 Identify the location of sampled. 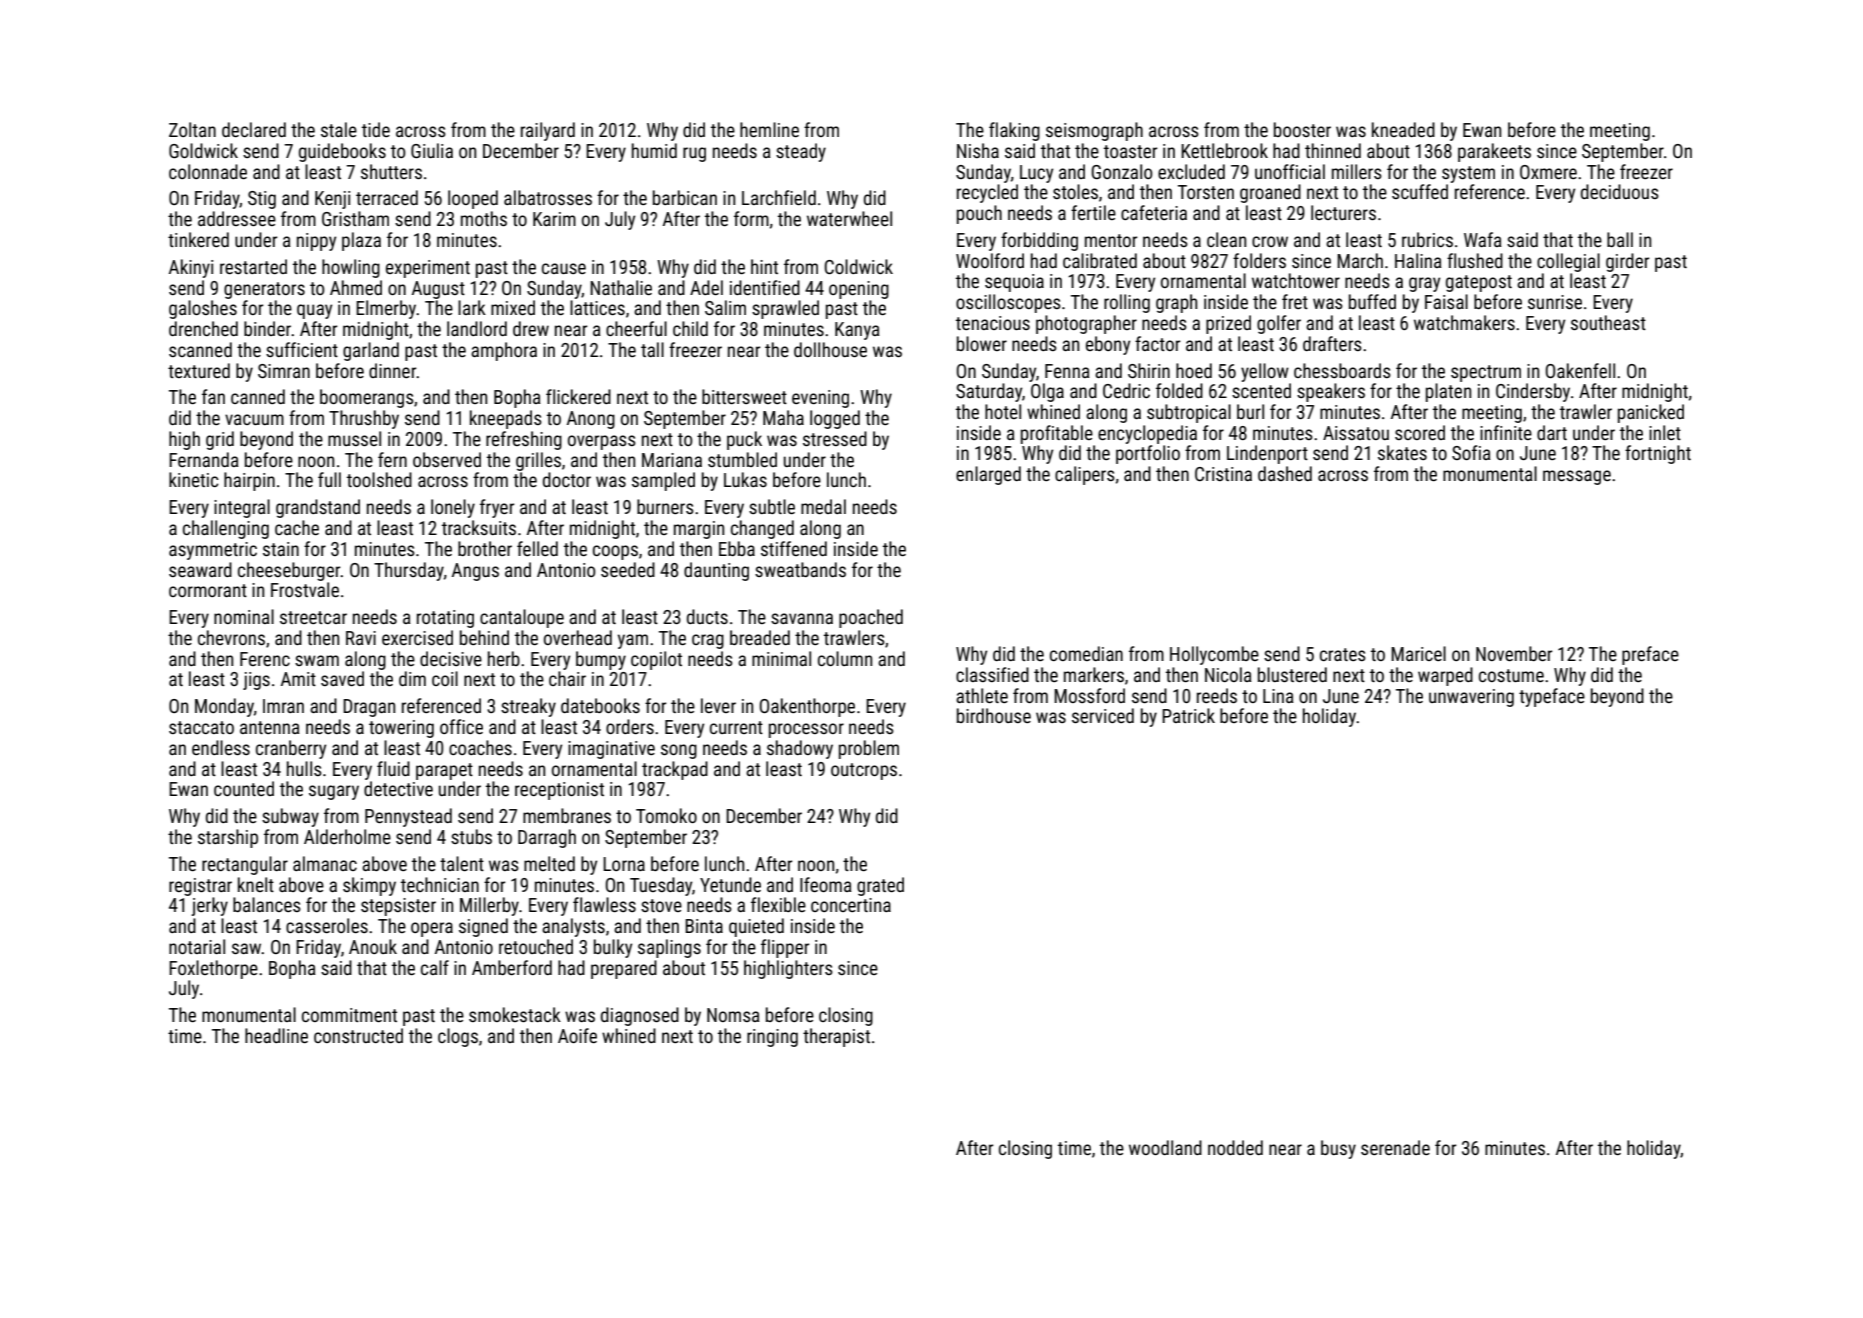
(663, 481).
